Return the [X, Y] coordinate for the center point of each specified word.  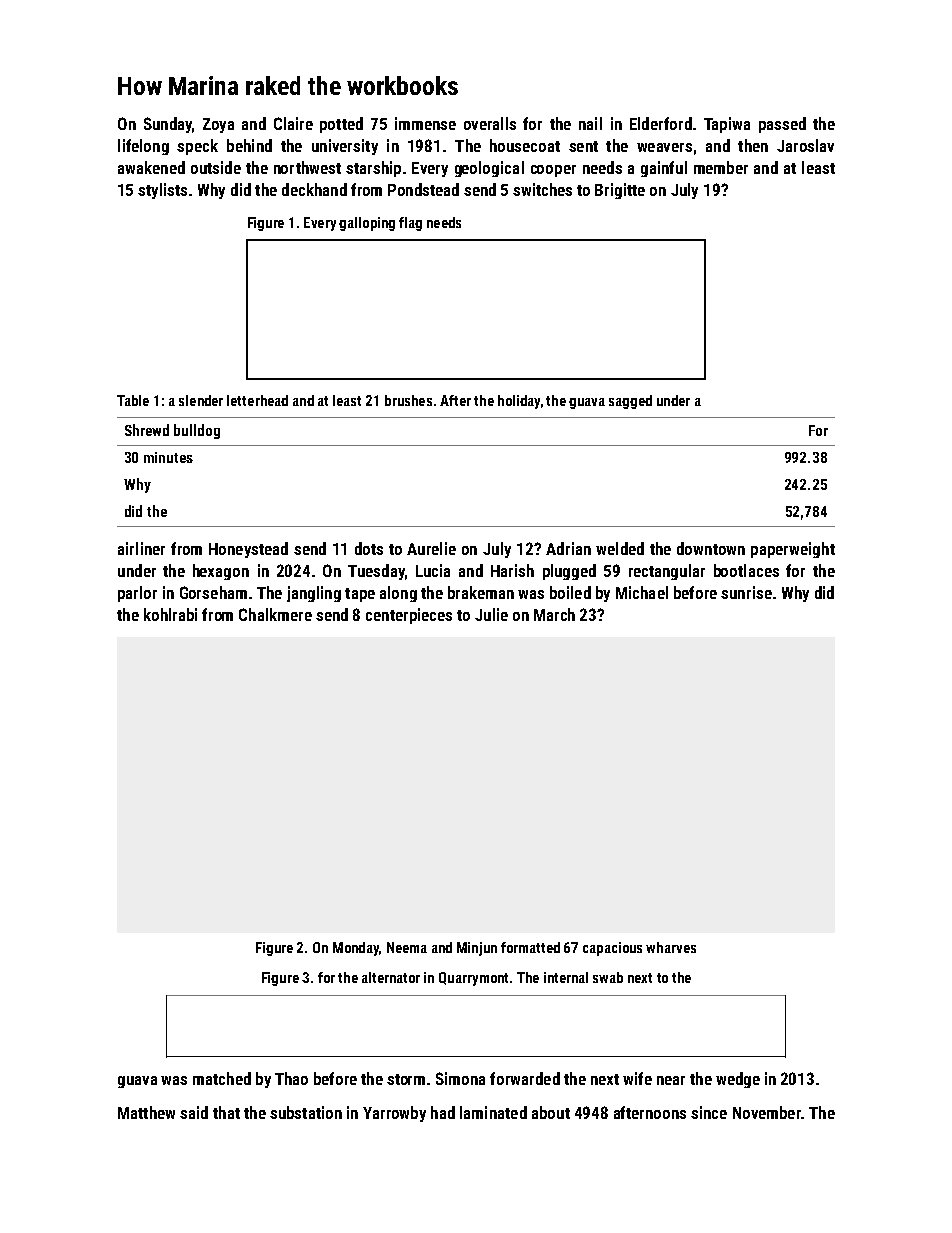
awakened [151, 167]
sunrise [746, 592]
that [226, 1112]
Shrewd [147, 430]
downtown [711, 548]
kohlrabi [170, 614]
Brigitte [620, 191]
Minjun [477, 949]
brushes [408, 400]
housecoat [525, 145]
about [551, 1112]
